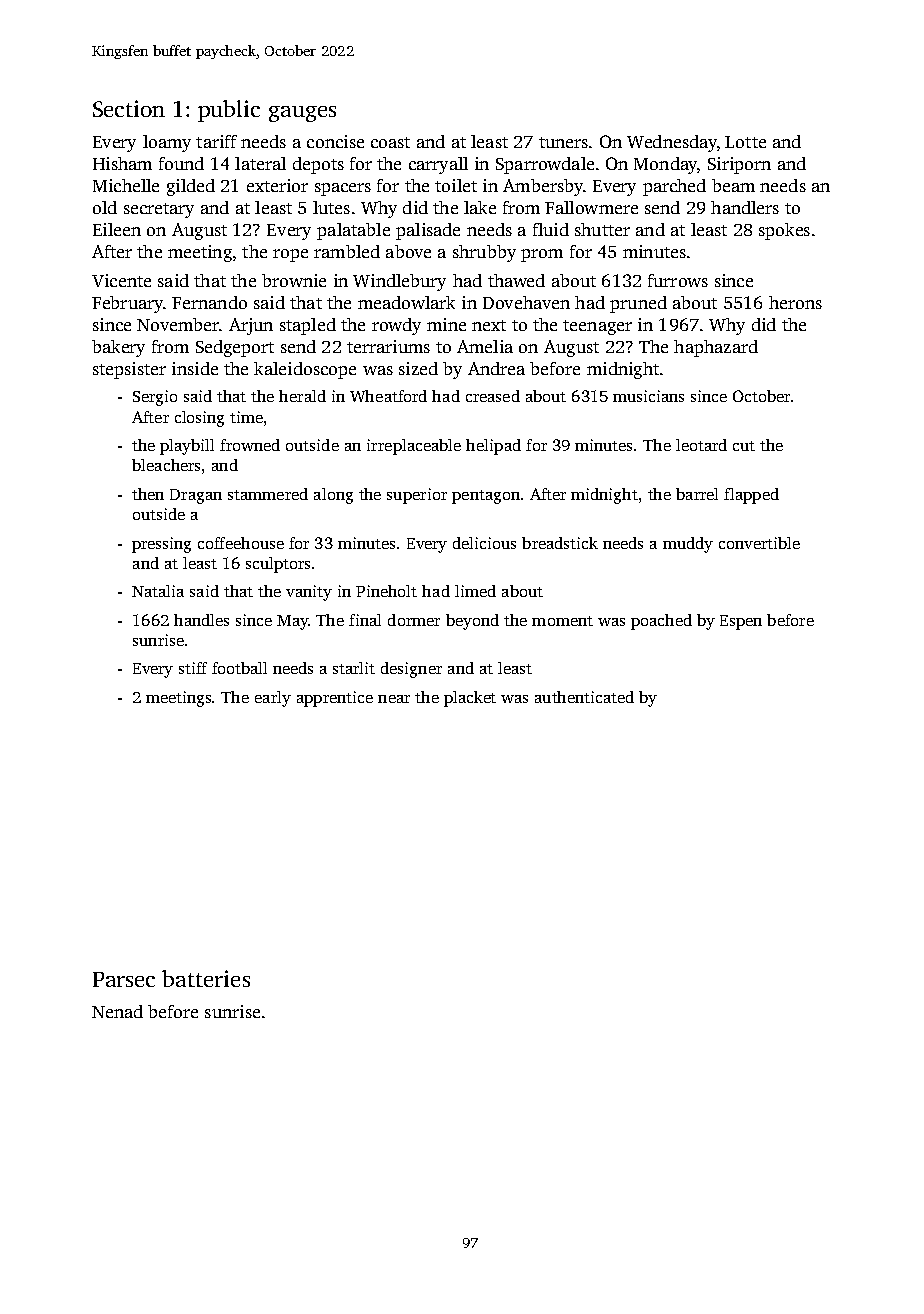 The width and height of the document is (924, 1314). Describe the element at coordinates (745, 142) in the document. I see `Lotte` at that location.
